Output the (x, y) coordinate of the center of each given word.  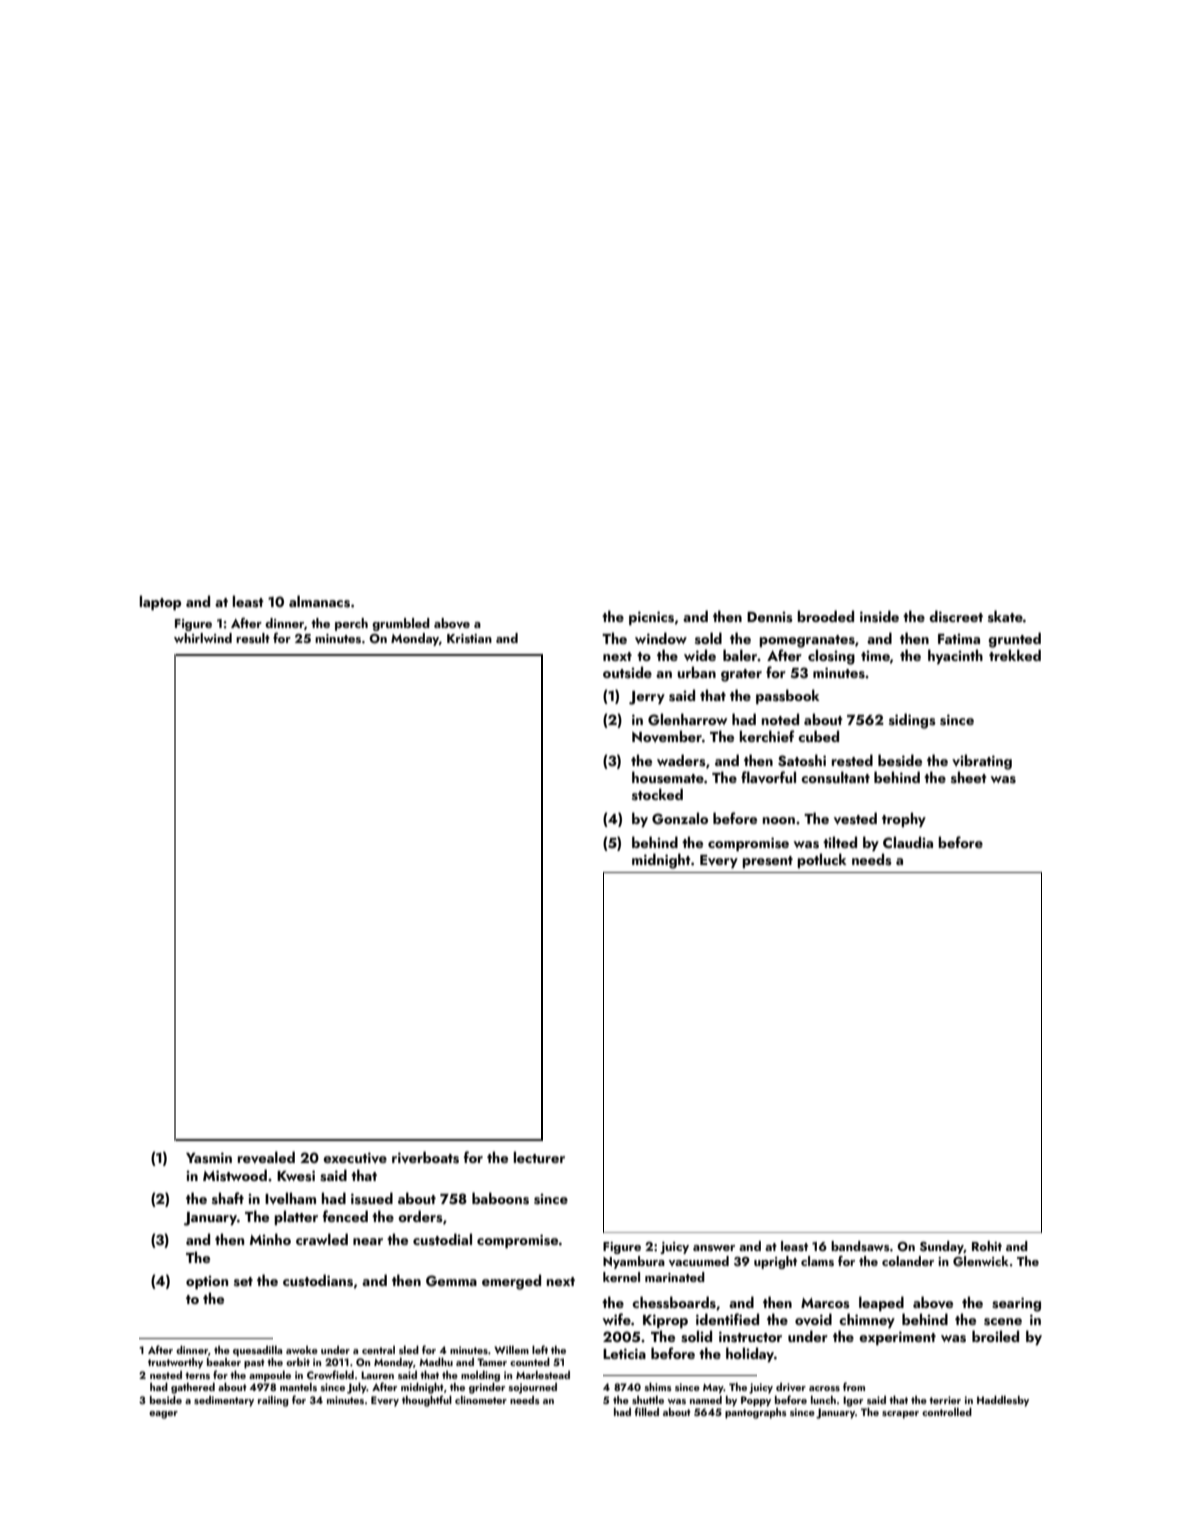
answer (714, 1248)
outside (627, 672)
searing (1016, 1304)
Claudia (908, 842)
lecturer (539, 1157)
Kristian (469, 639)
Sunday (942, 1247)
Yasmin (209, 1158)
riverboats (425, 1157)
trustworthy (175, 1363)
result (253, 638)
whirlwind (203, 638)
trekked (1015, 655)
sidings (912, 721)
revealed (266, 1157)
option (207, 1282)
